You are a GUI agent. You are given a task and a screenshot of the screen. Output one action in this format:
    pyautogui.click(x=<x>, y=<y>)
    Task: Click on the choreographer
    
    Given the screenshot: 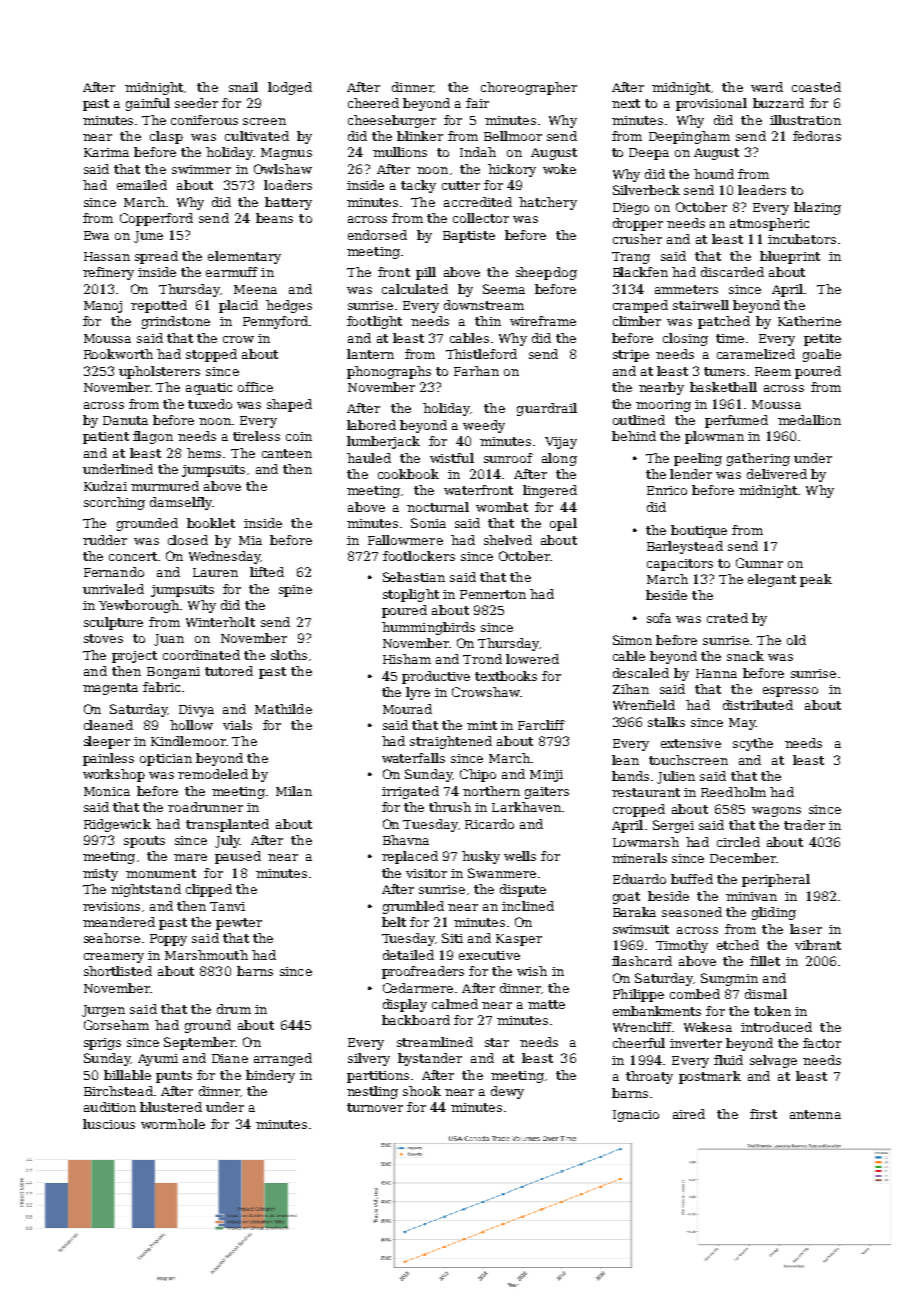 What is the action you would take?
    pyautogui.click(x=529, y=88)
